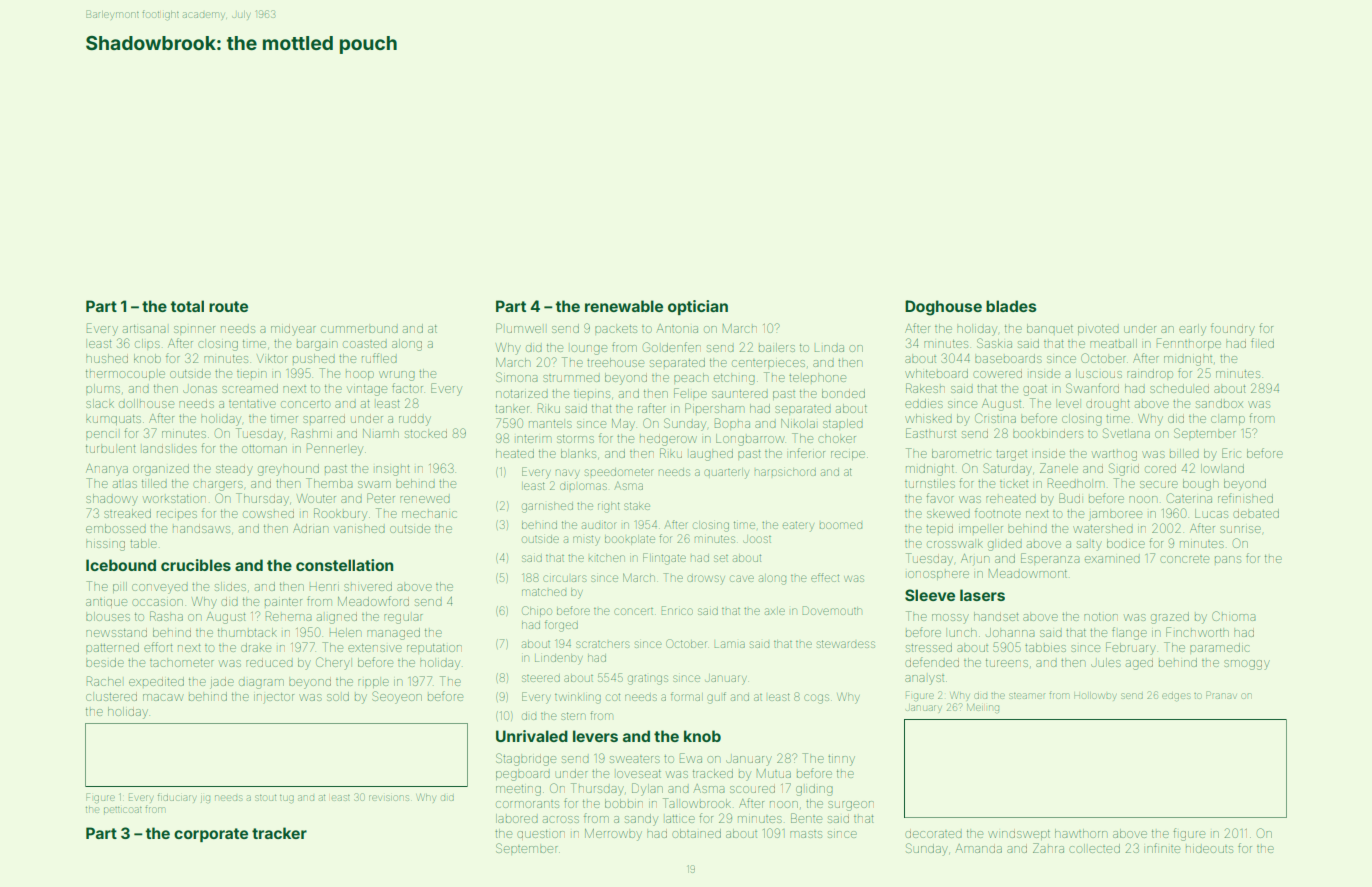 This screenshot has height=887, width=1372. What do you see at coordinates (1101, 617) in the screenshot?
I see `notion` at bounding box center [1101, 617].
